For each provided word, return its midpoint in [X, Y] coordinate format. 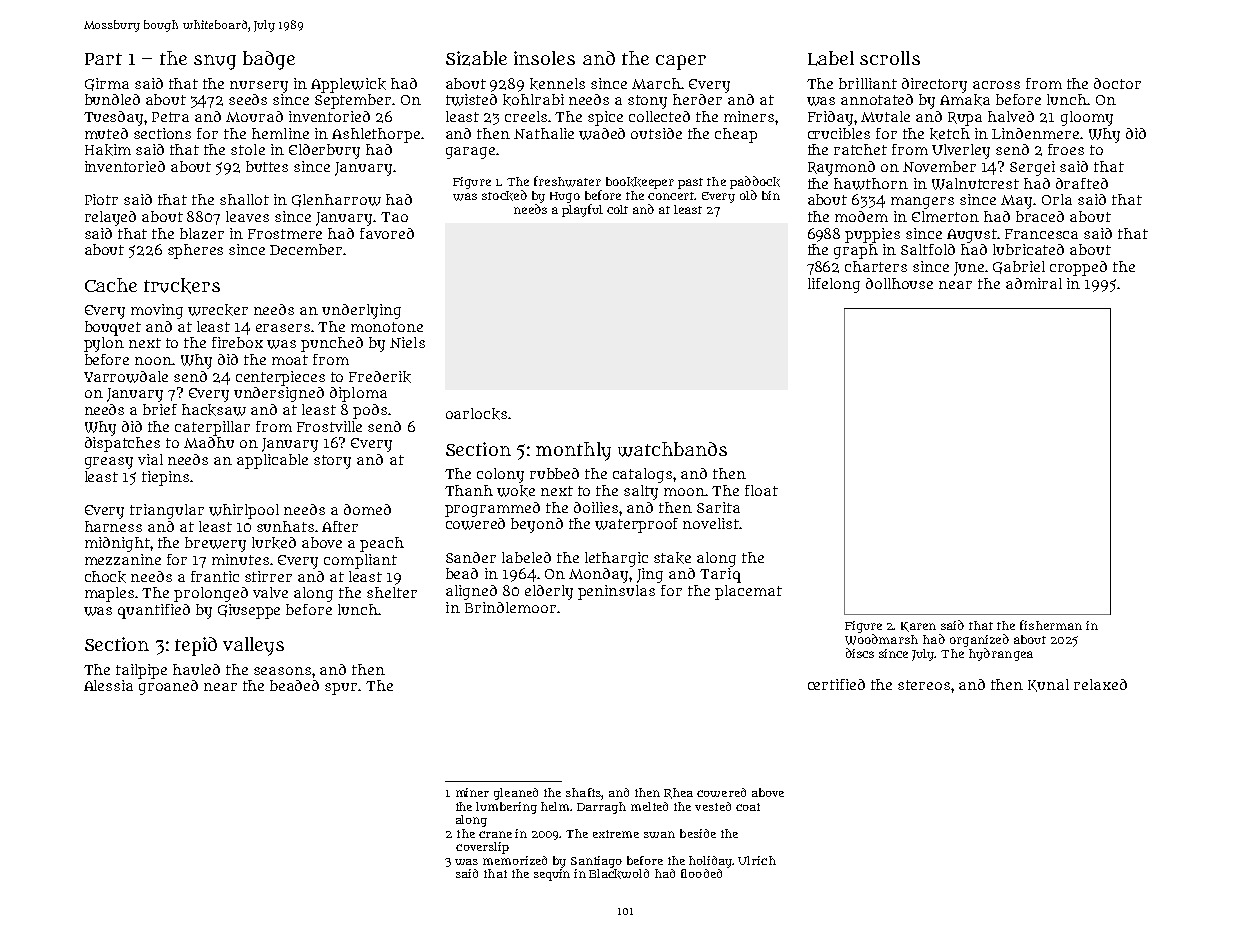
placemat [748, 592]
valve [270, 592]
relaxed [1100, 684]
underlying [361, 311]
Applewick [348, 85]
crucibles [839, 133]
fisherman [1051, 625]
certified [836, 684]
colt [617, 209]
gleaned [516, 794]
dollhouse [899, 283]
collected [659, 116]
